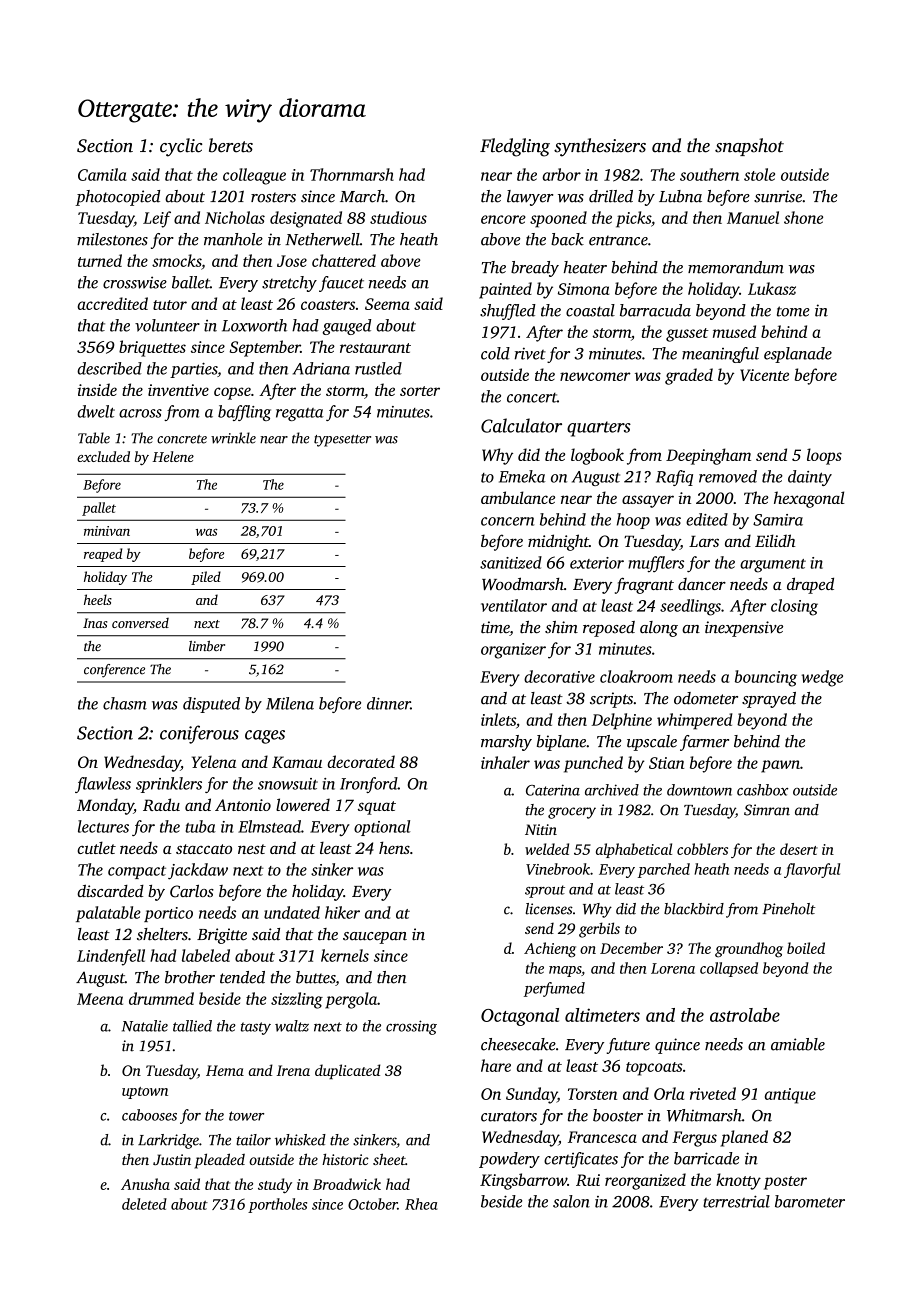  I want to click on Brigitte, so click(222, 936).
